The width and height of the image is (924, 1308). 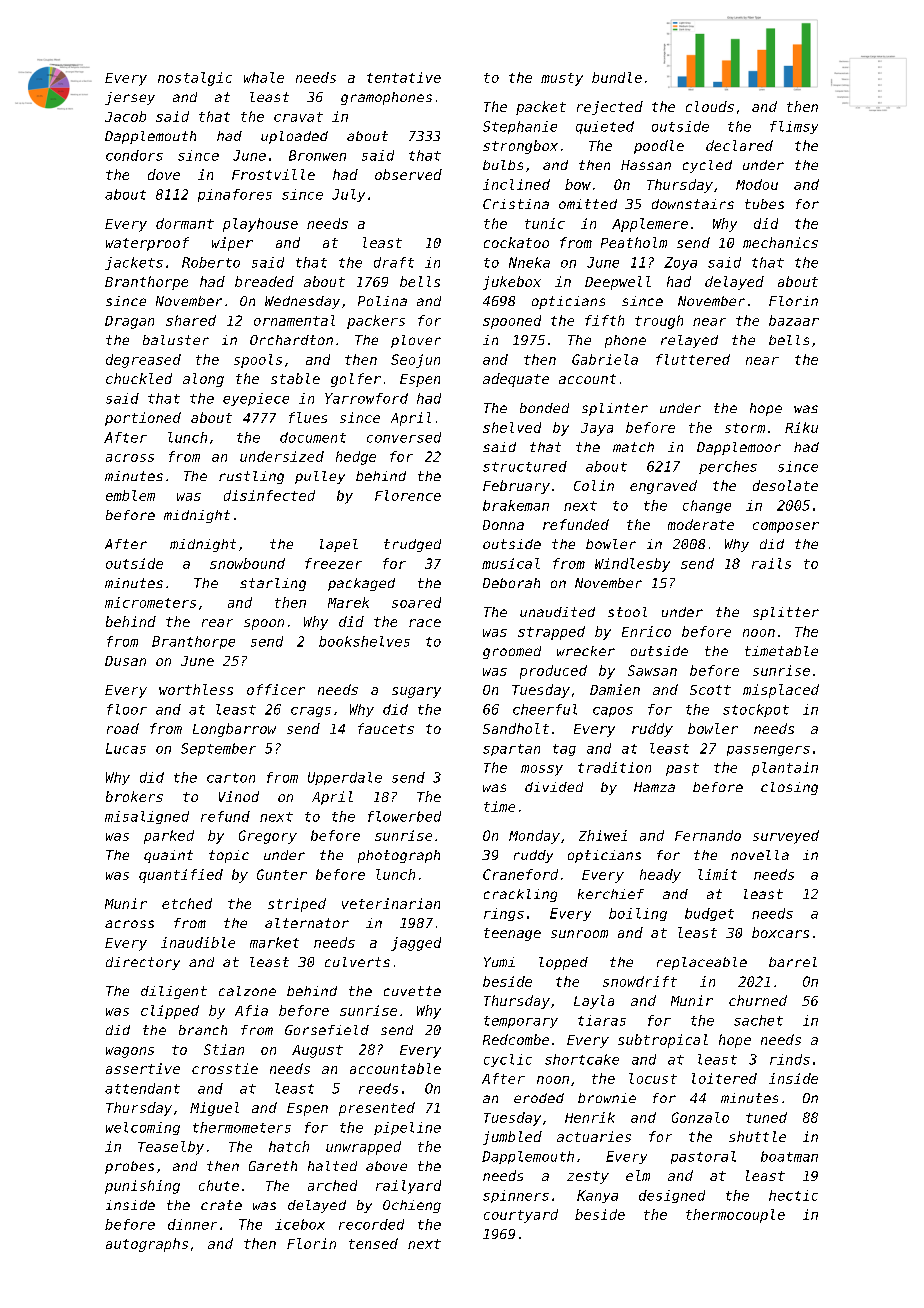 I want to click on bazaar, so click(x=794, y=320).
